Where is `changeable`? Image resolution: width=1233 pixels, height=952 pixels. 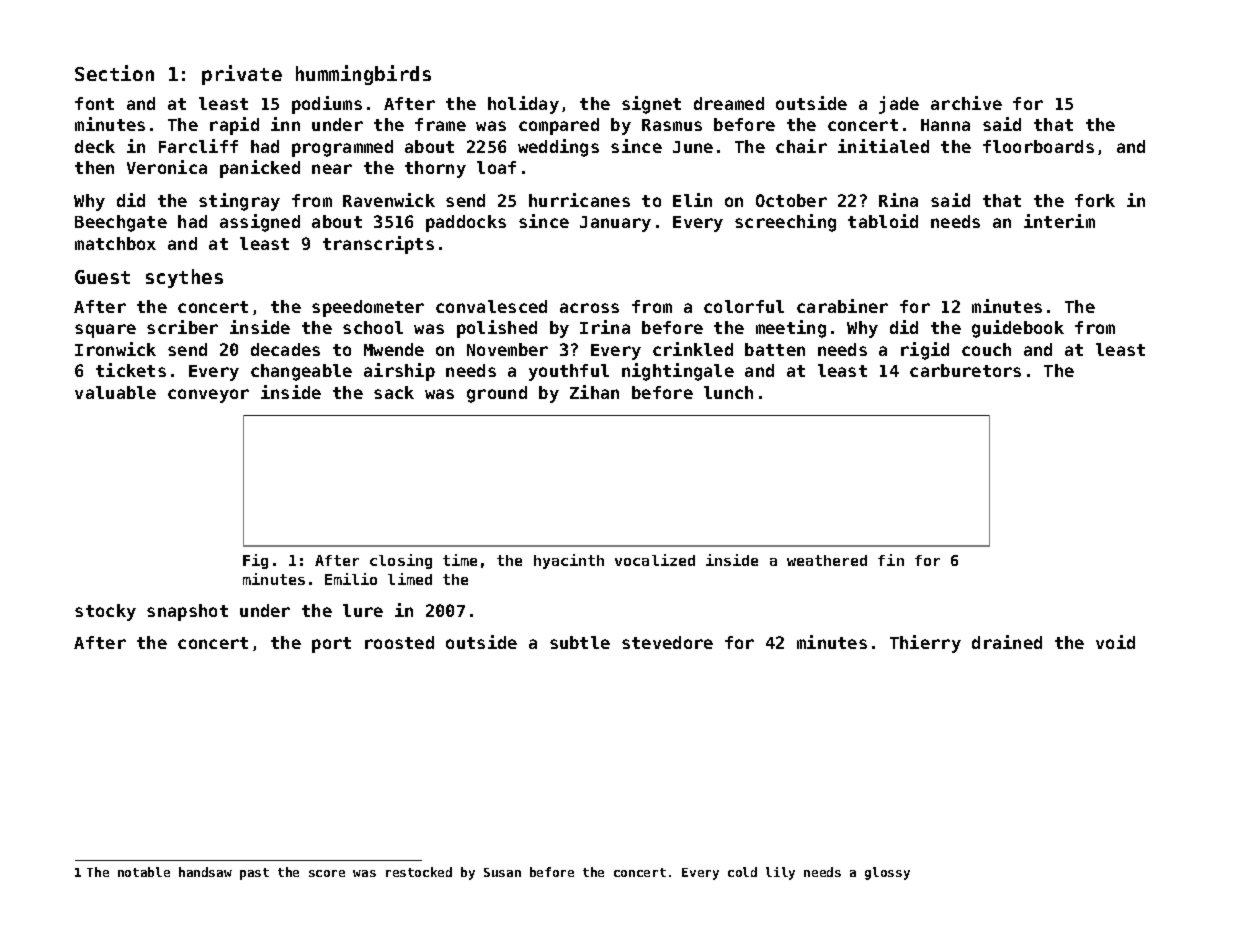 changeable is located at coordinates (301, 372).
